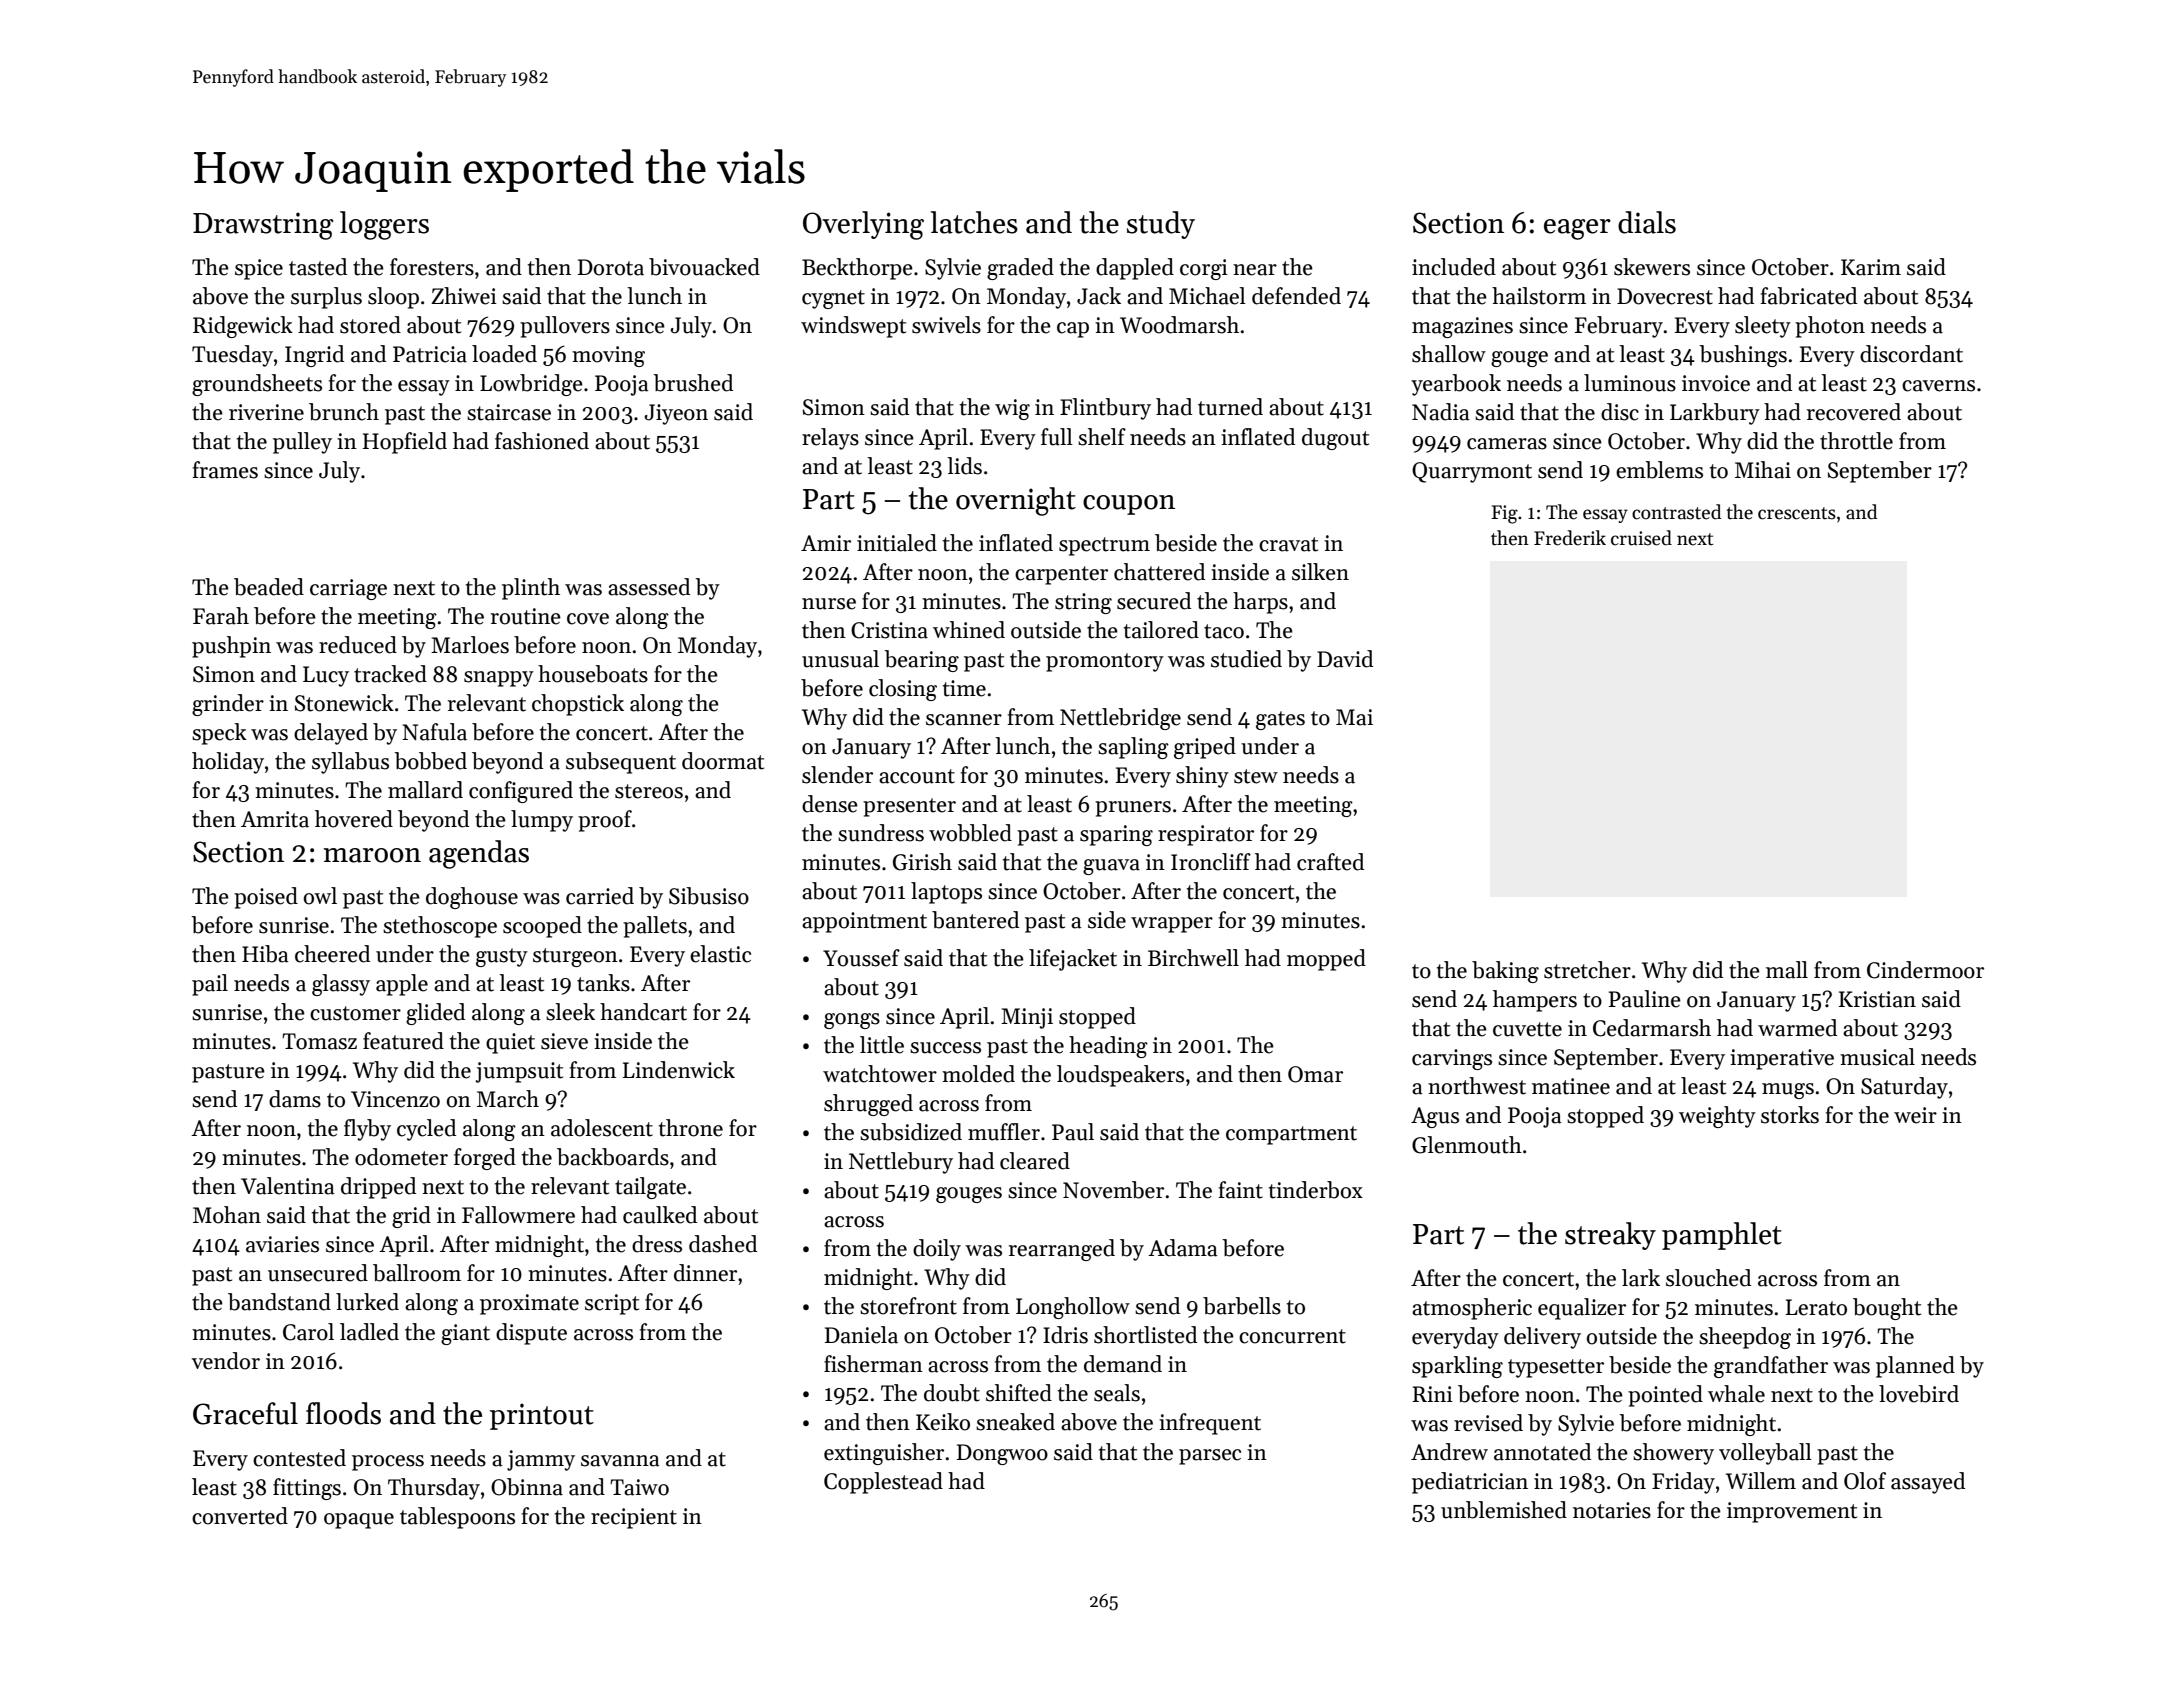 The image size is (2178, 1683). Describe the element at coordinates (1708, 1278) in the page. I see `slouched` at that location.
